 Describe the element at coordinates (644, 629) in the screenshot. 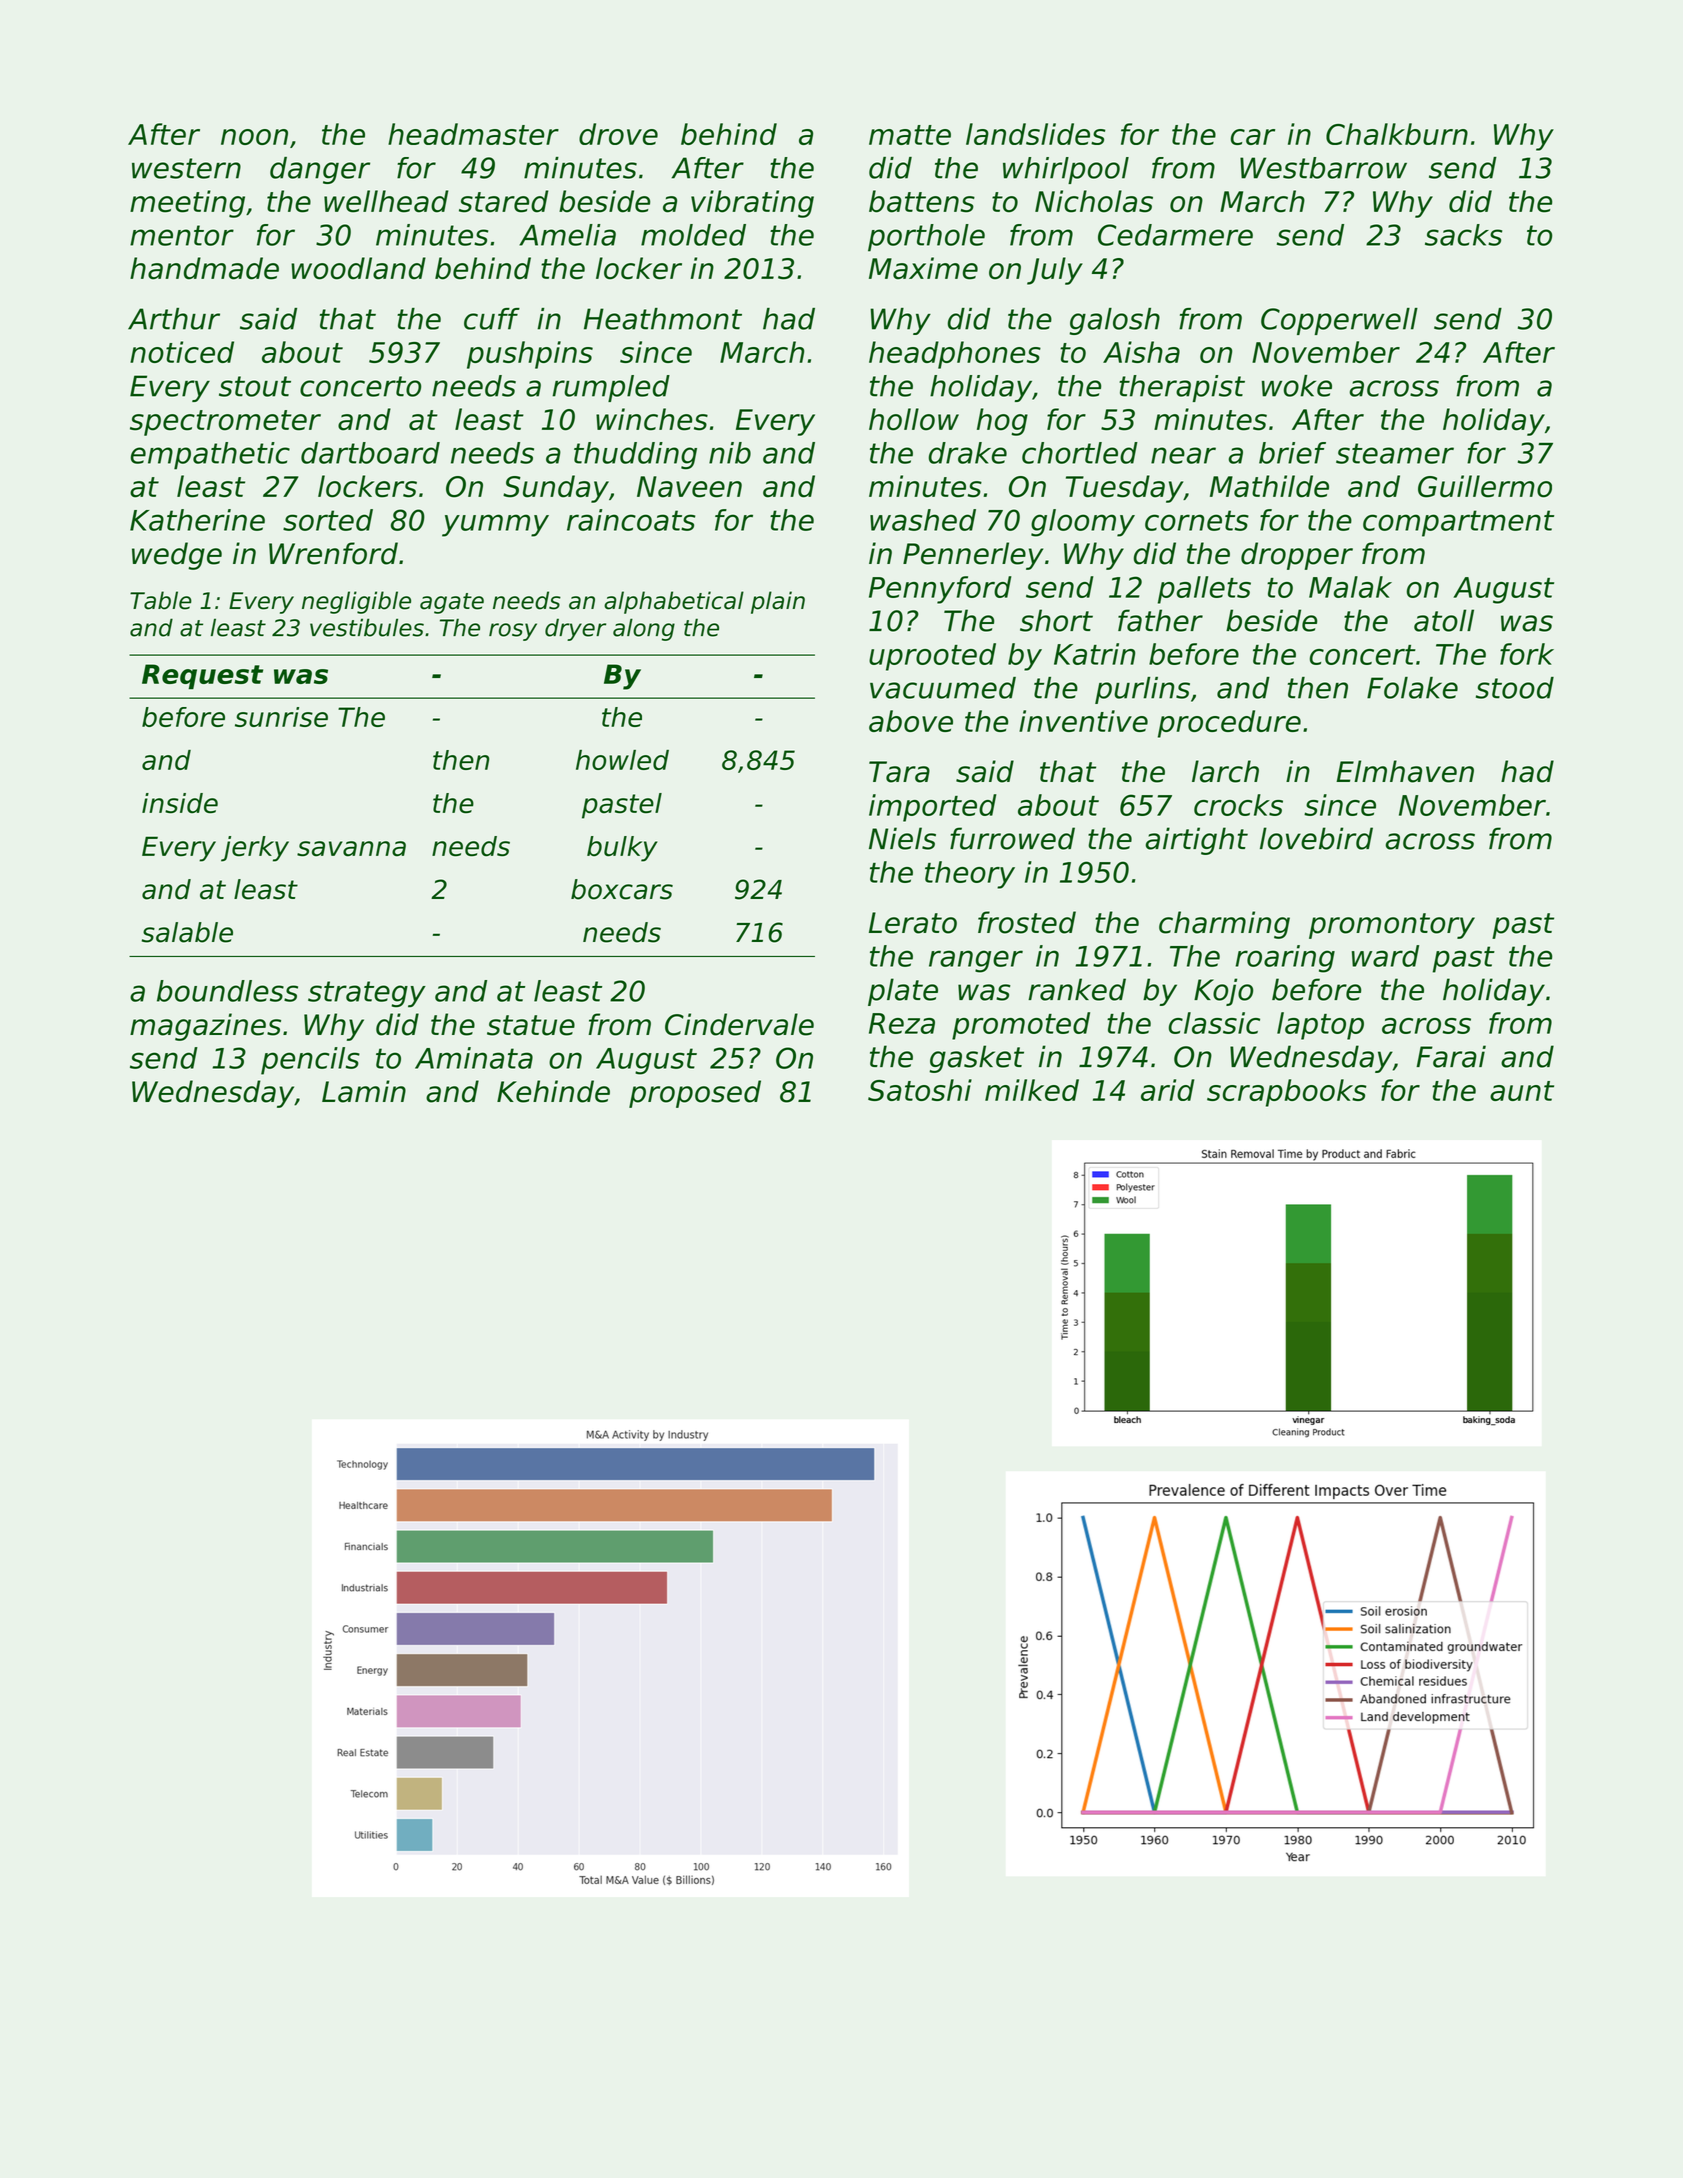

I see `along` at that location.
